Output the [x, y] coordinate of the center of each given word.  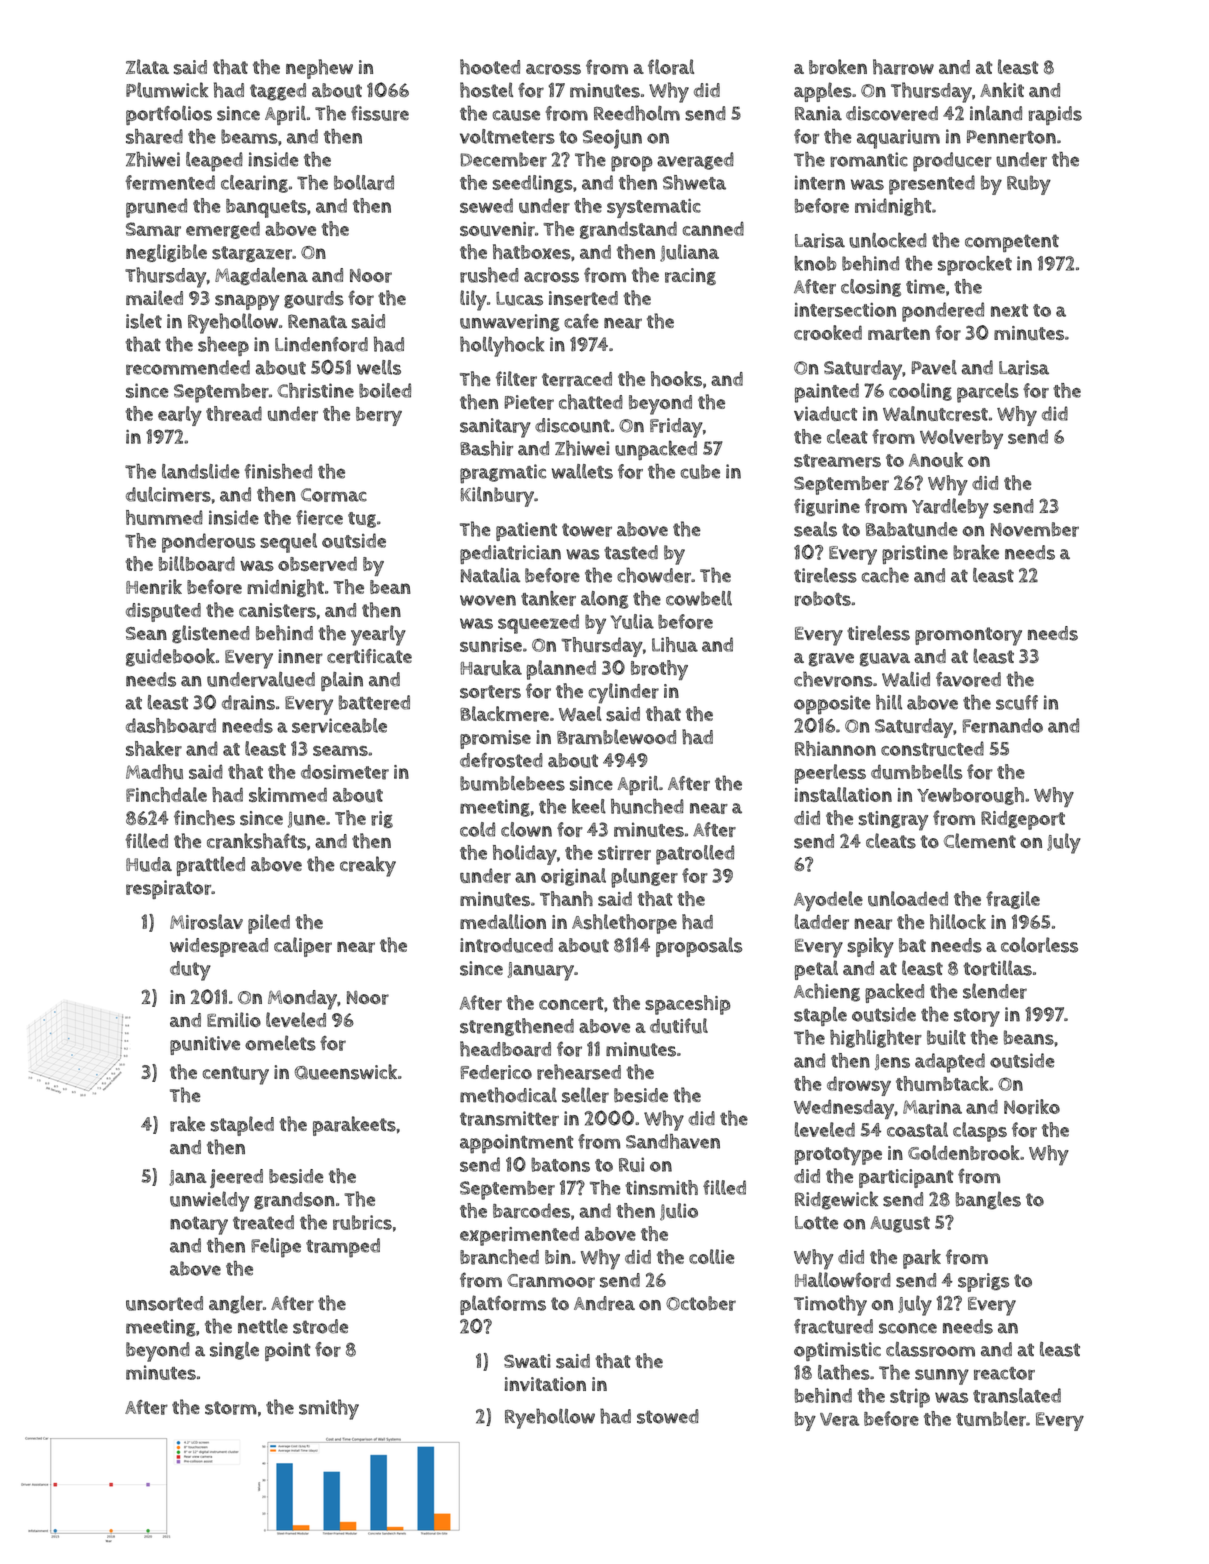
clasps [980, 1132]
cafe [581, 321]
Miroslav [206, 922]
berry [379, 416]
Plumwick [167, 90]
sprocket [975, 266]
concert [571, 1004]
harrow [903, 67]
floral [671, 67]
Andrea [604, 1303]
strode [320, 1326]
